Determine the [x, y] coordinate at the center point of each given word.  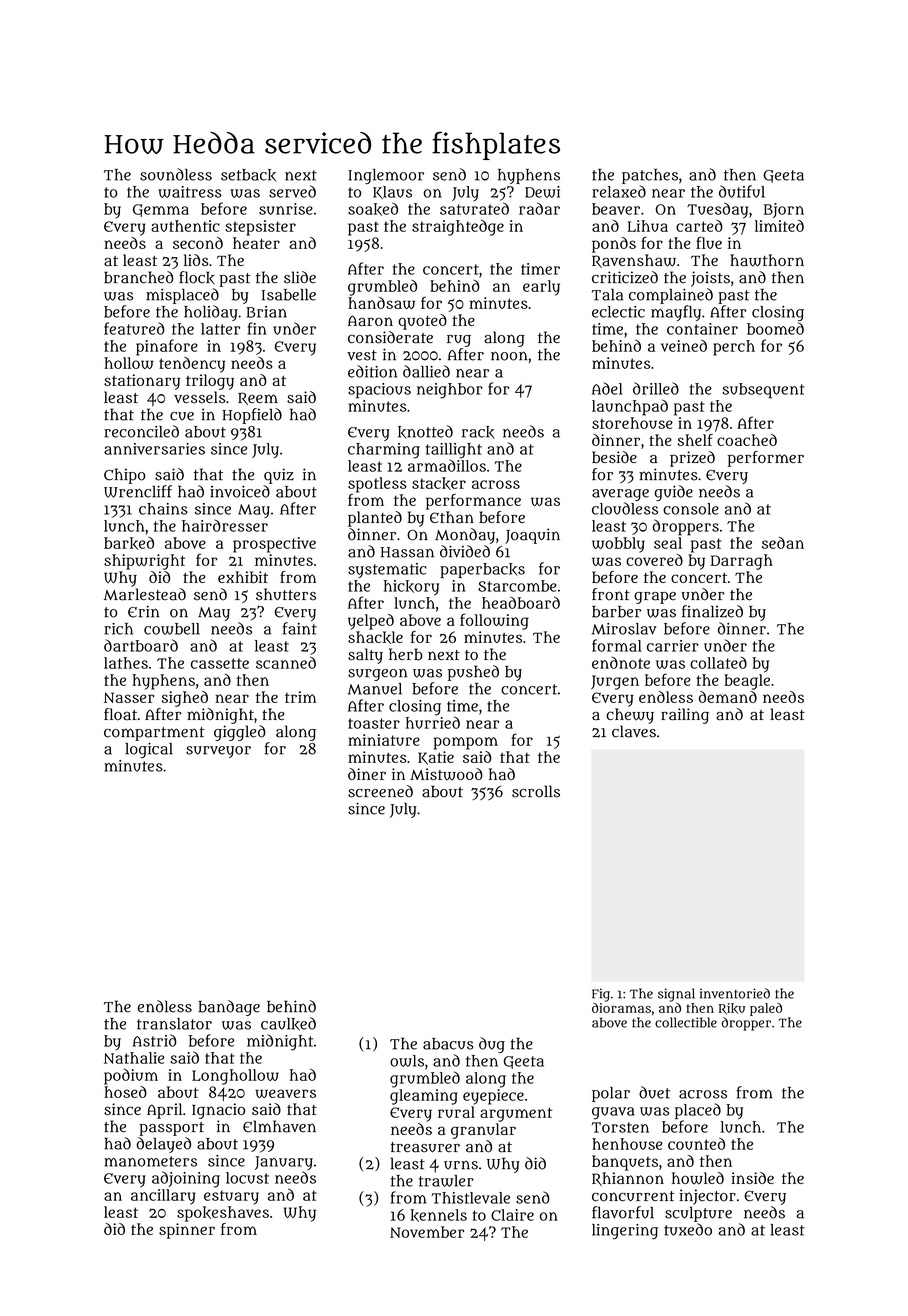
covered [654, 560]
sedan [783, 543]
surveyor [218, 752]
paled [766, 1009]
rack [478, 432]
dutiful [742, 191]
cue [182, 416]
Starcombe [517, 586]
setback [248, 175]
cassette [220, 663]
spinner [187, 1231]
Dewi [542, 192]
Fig [601, 995]
